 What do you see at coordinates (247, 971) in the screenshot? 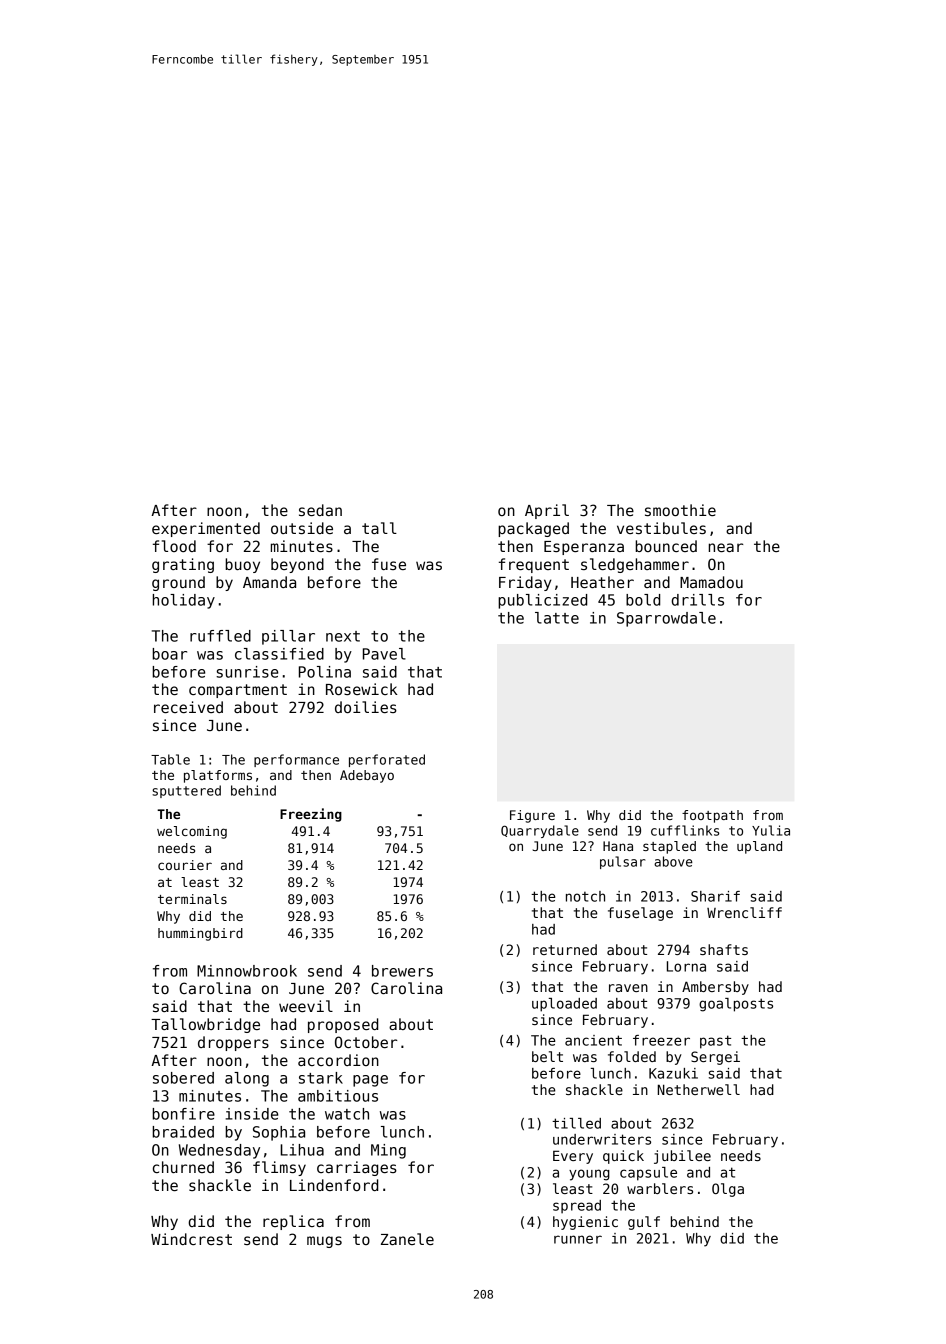
I see `Minnowbrook` at bounding box center [247, 971].
